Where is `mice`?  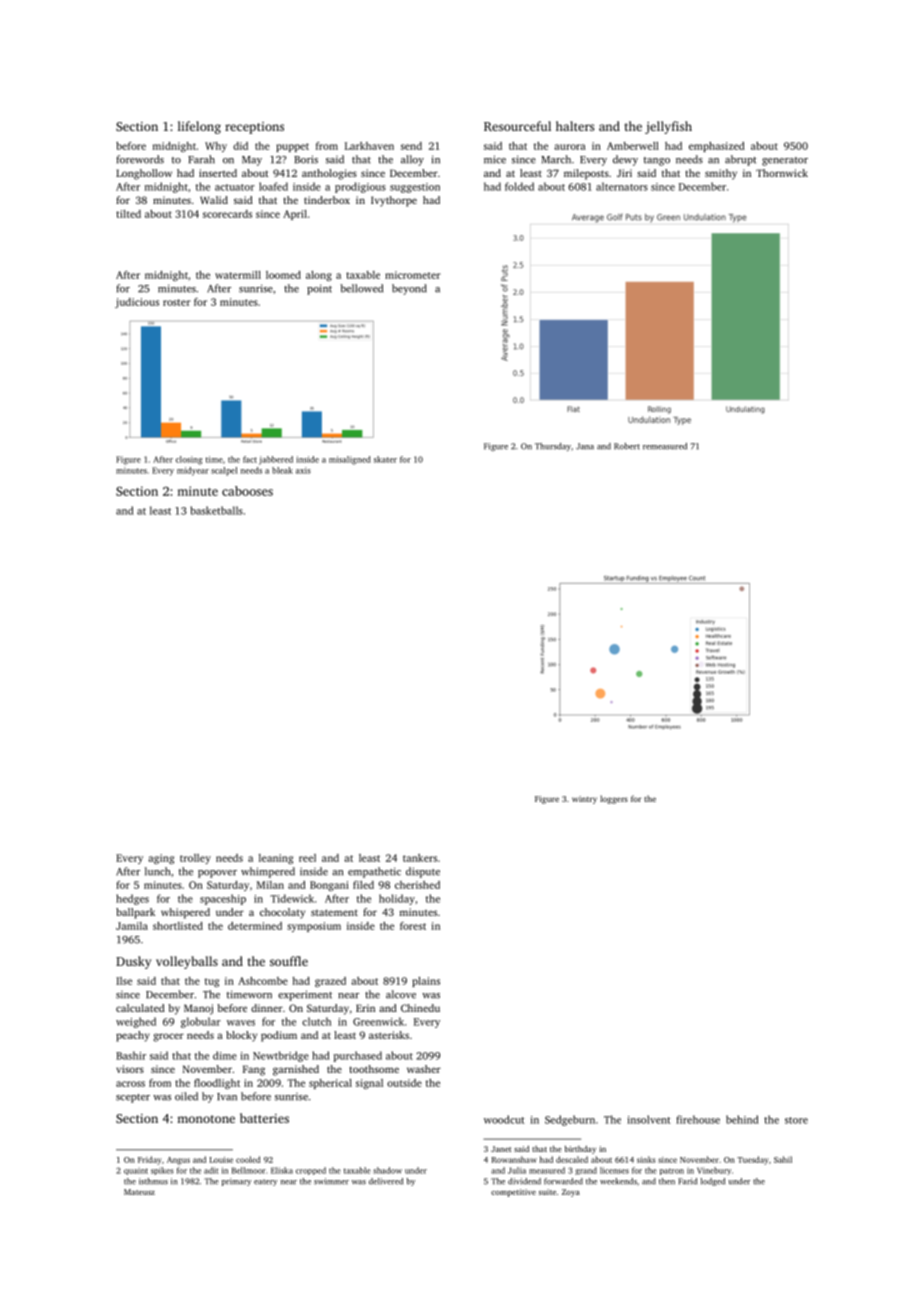 mice is located at coordinates (495, 159).
